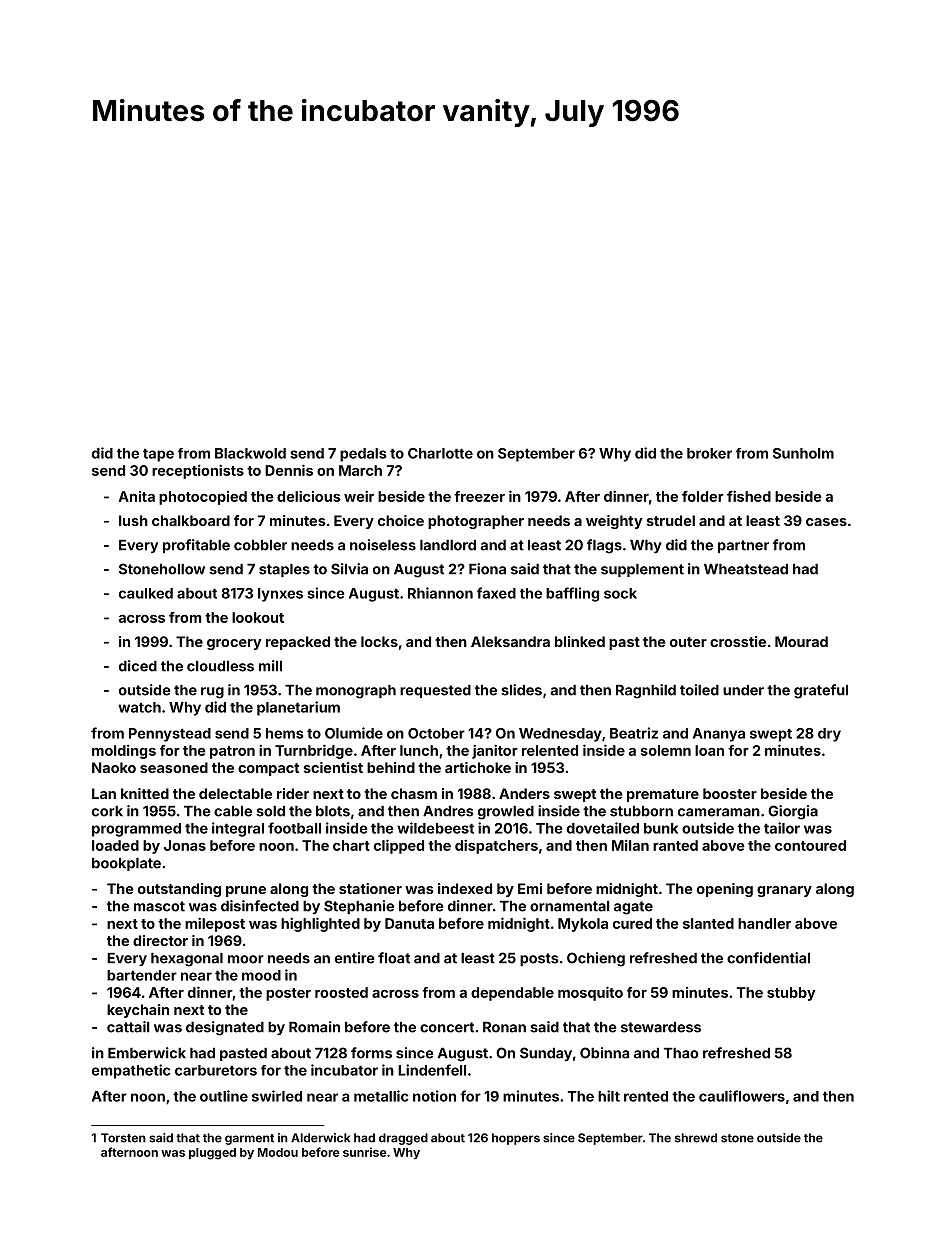  What do you see at coordinates (487, 569) in the screenshot?
I see `Fiona` at bounding box center [487, 569].
